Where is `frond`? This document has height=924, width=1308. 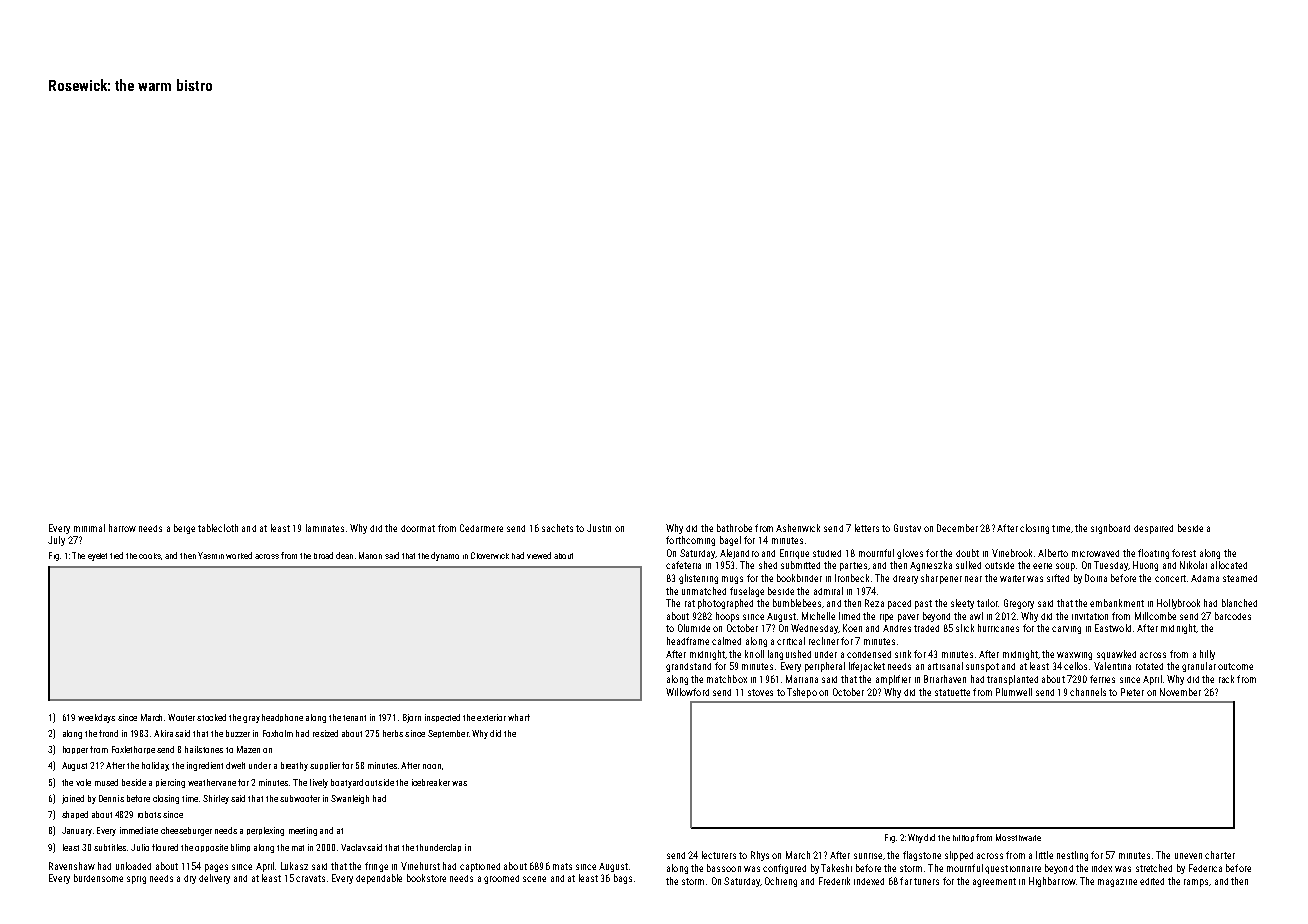
frond is located at coordinates (108, 733).
